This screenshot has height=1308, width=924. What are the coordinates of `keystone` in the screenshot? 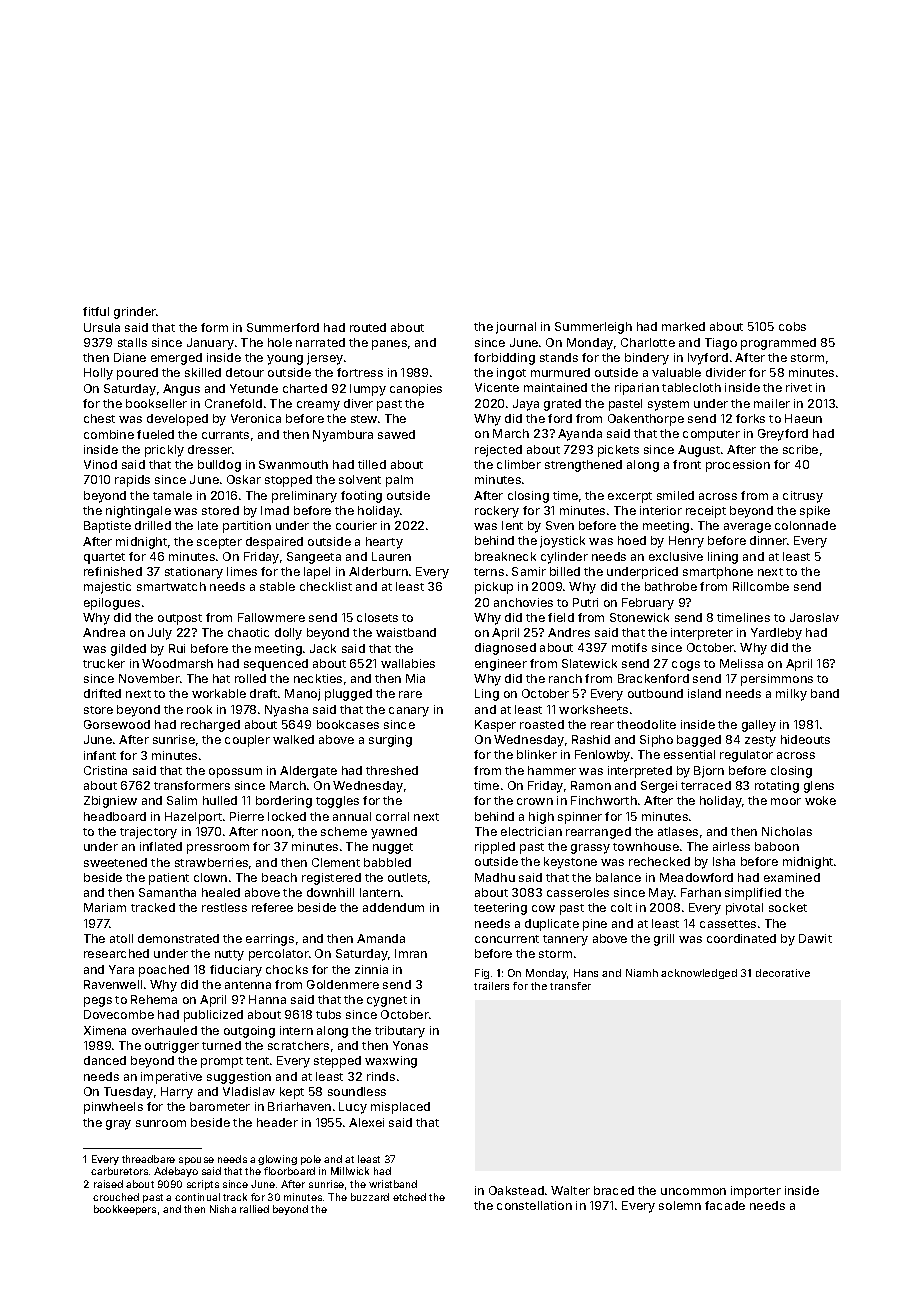 It's located at (570, 863).
